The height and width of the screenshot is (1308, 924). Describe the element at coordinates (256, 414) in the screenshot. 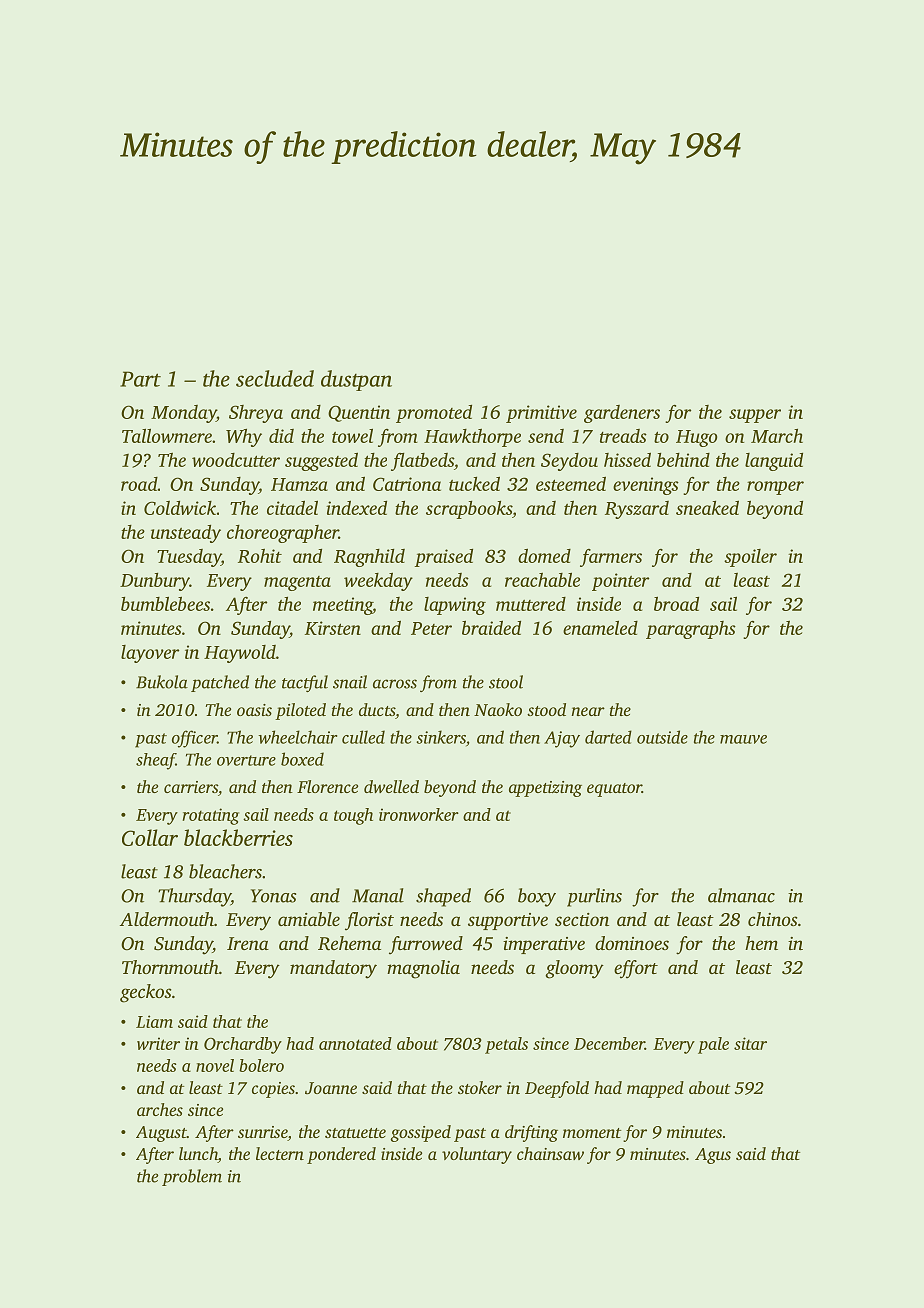

I see `Shreya` at that location.
